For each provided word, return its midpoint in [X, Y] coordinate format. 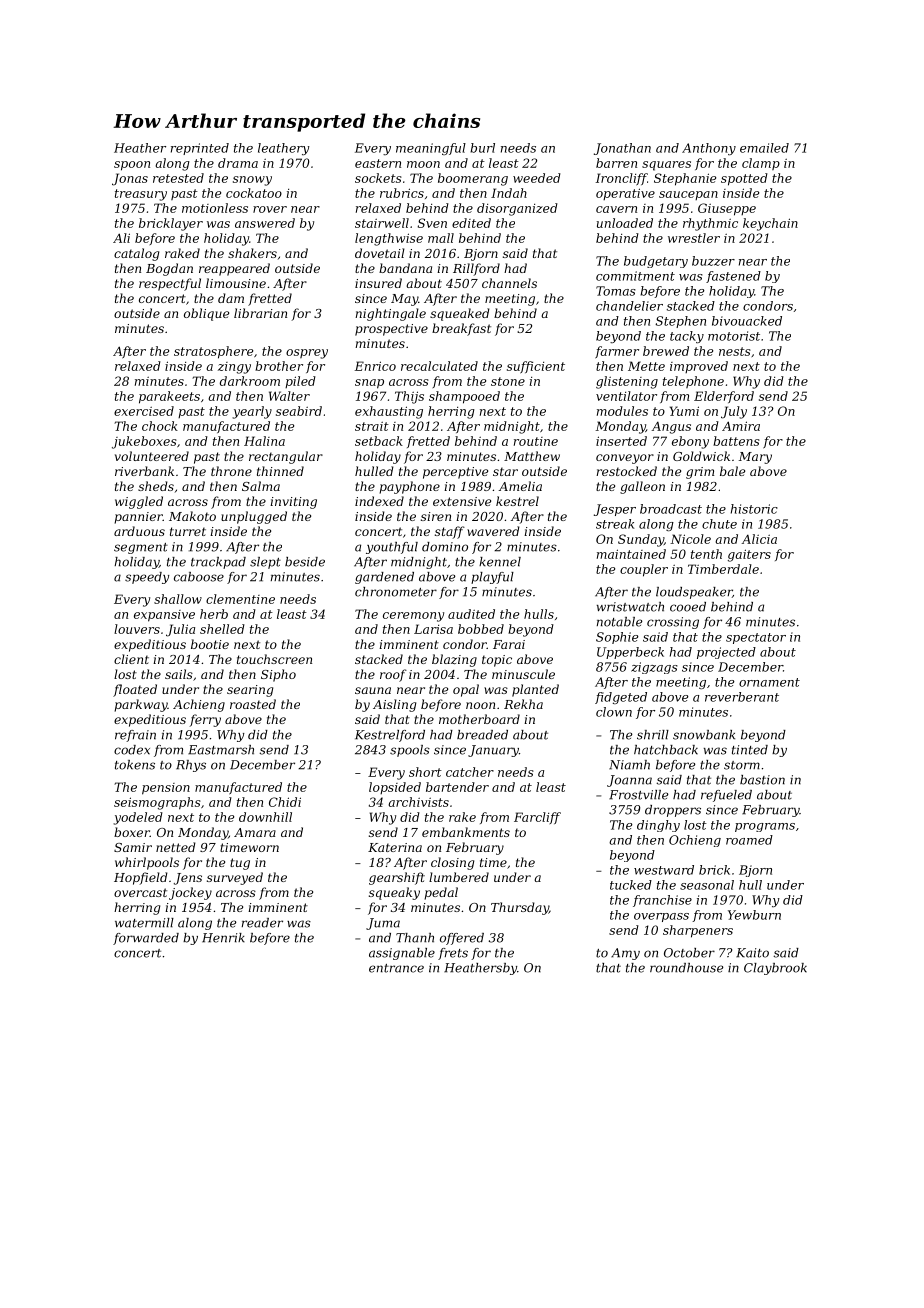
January [493, 751]
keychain [770, 224]
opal [466, 690]
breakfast [461, 329]
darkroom [250, 381]
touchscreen [274, 659]
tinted [750, 750]
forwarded [146, 939]
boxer [132, 832]
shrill [653, 735]
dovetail [380, 253]
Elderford [724, 397]
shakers [252, 253]
